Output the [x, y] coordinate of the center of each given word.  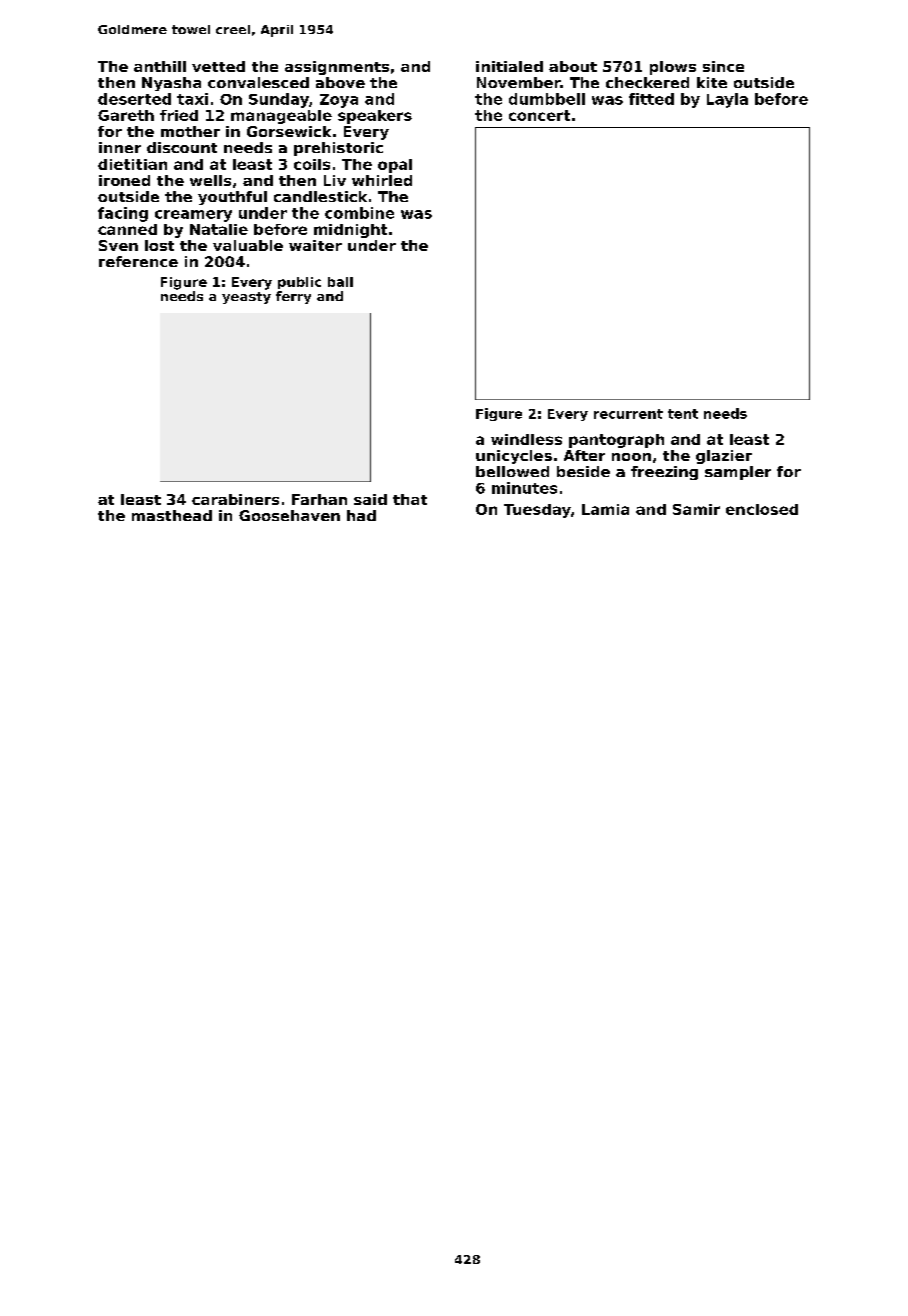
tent [683, 414]
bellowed [512, 471]
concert [539, 115]
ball [340, 282]
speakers [375, 117]
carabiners [235, 499]
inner [120, 147]
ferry [293, 297]
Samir [696, 509]
